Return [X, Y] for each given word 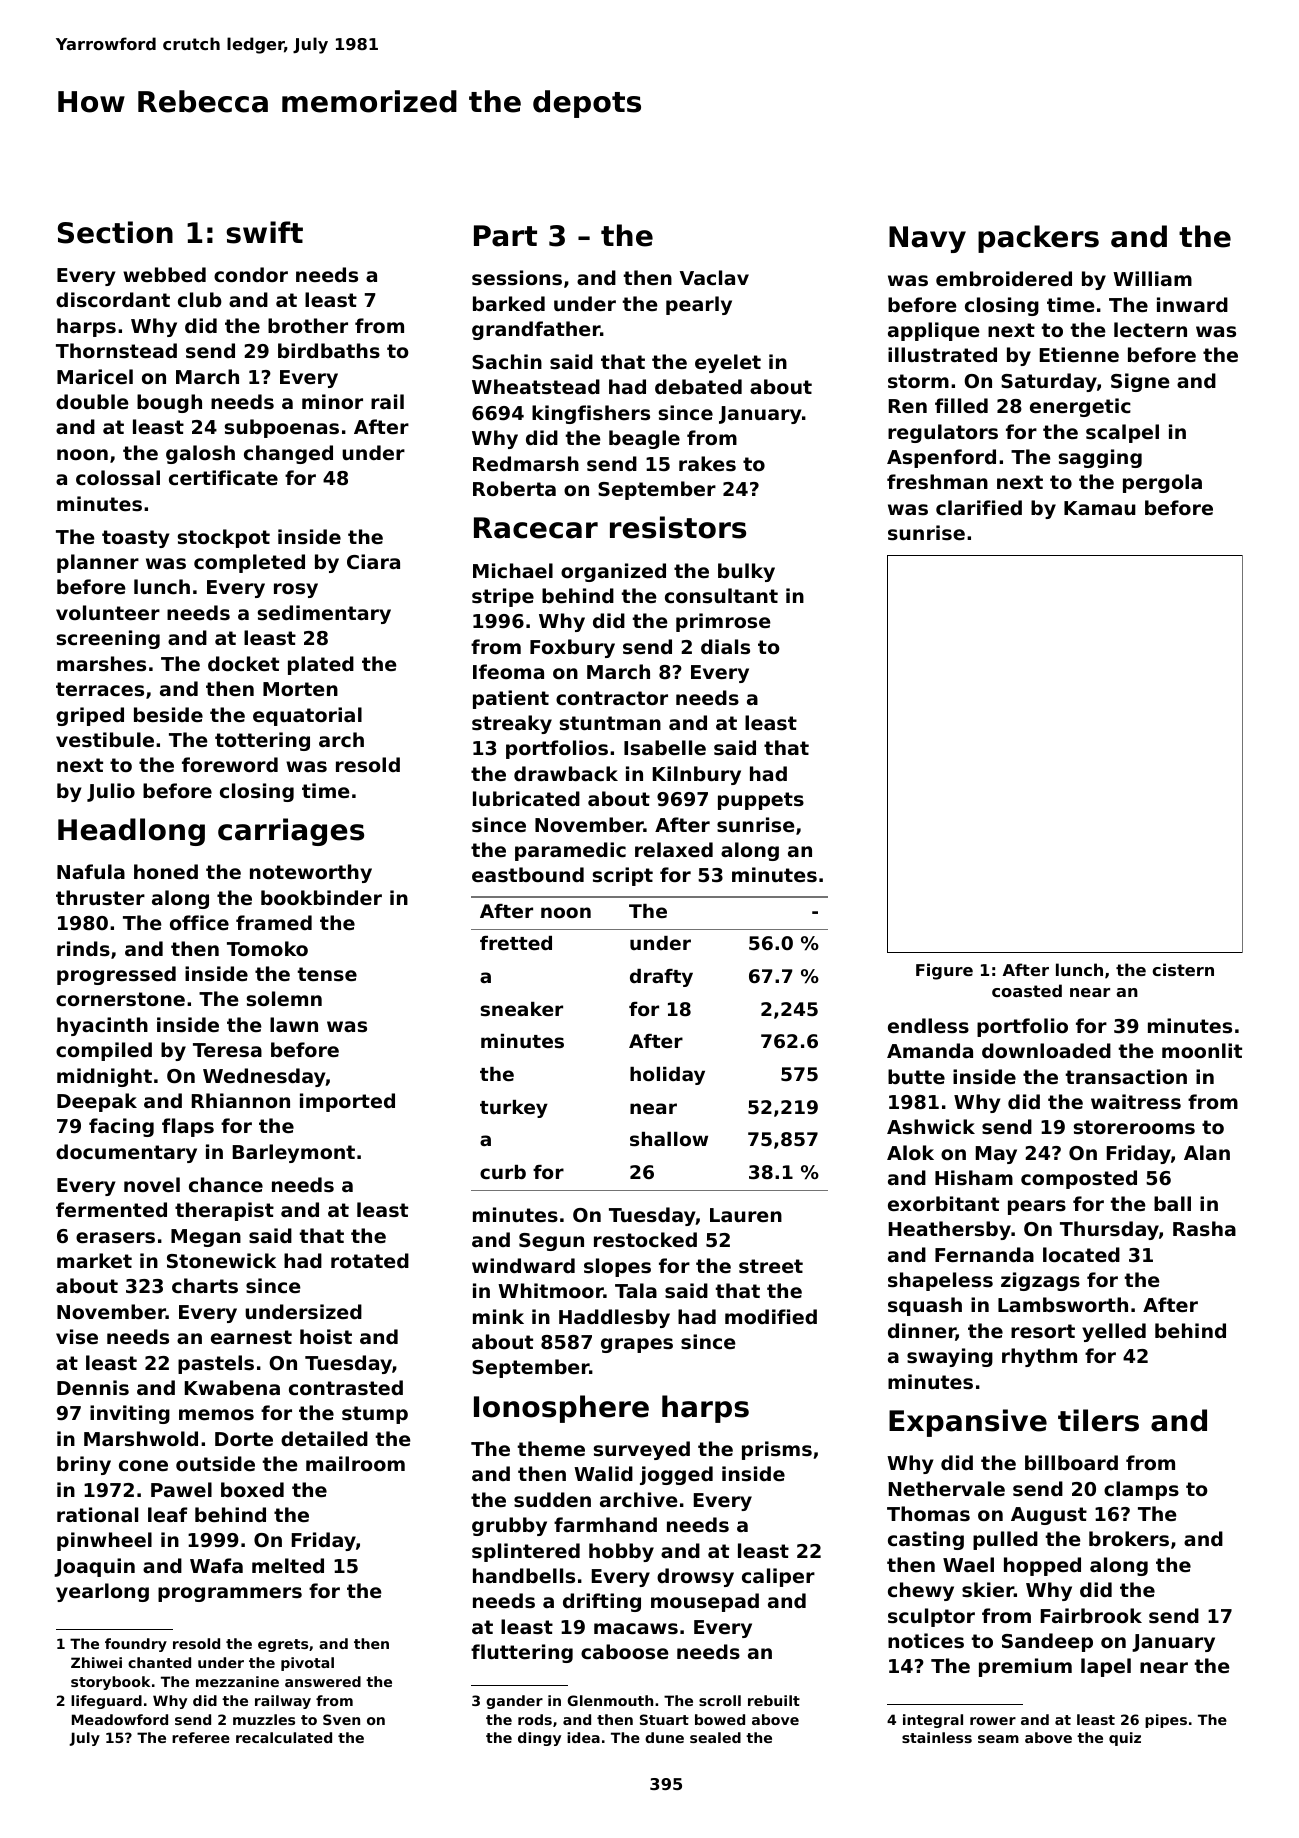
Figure [944, 971]
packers [1038, 239]
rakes [707, 463]
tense [327, 974]
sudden [552, 1499]
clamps [1141, 1490]
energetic [1080, 407]
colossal [118, 478]
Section [115, 232]
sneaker [521, 1009]
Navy [927, 239]
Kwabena [232, 1387]
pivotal [307, 1664]
